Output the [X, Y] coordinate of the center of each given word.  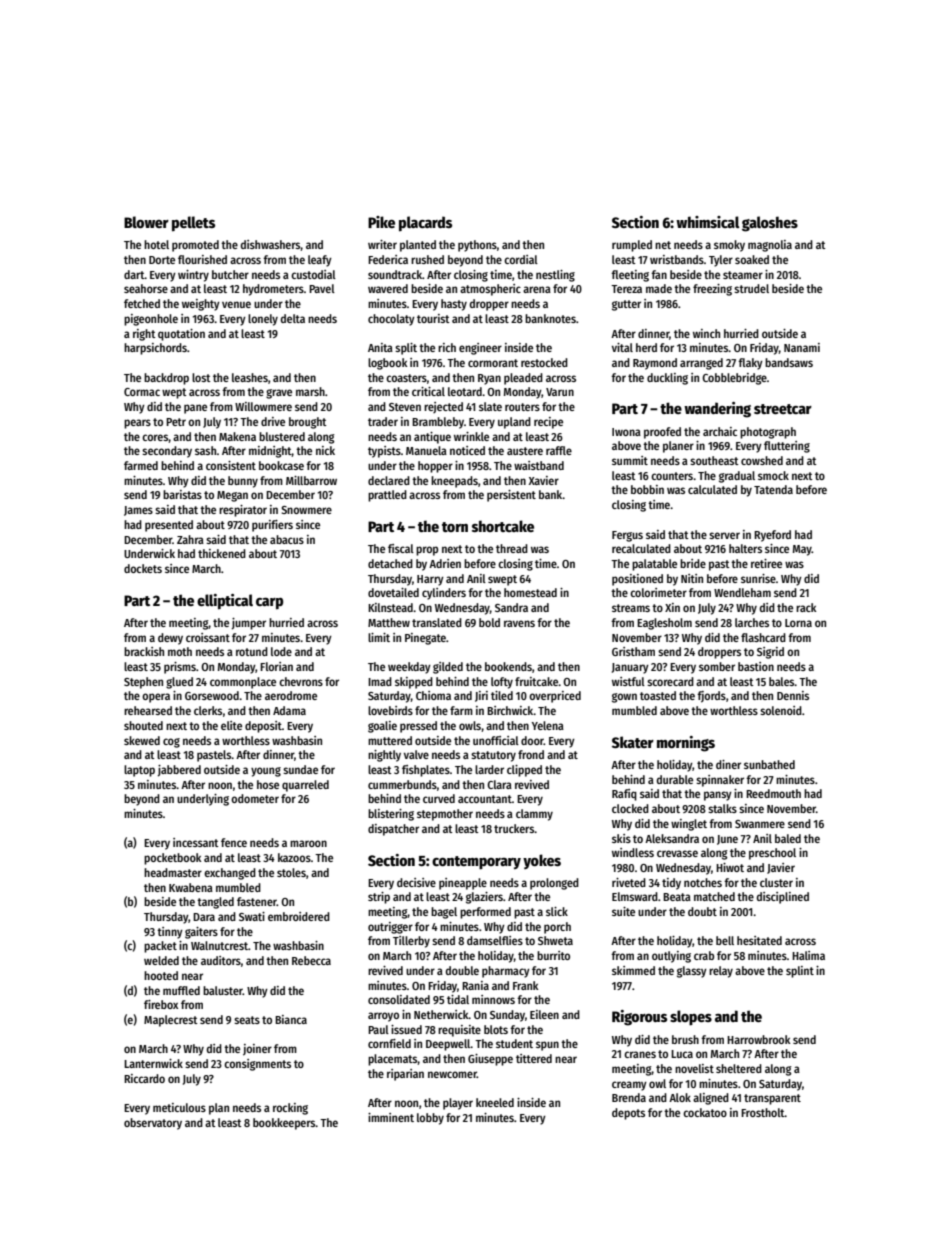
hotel [156, 244]
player [458, 1104]
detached [390, 563]
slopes [691, 1018]
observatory [153, 1124]
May [802, 550]
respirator [243, 511]
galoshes [770, 224]
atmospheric [490, 290]
